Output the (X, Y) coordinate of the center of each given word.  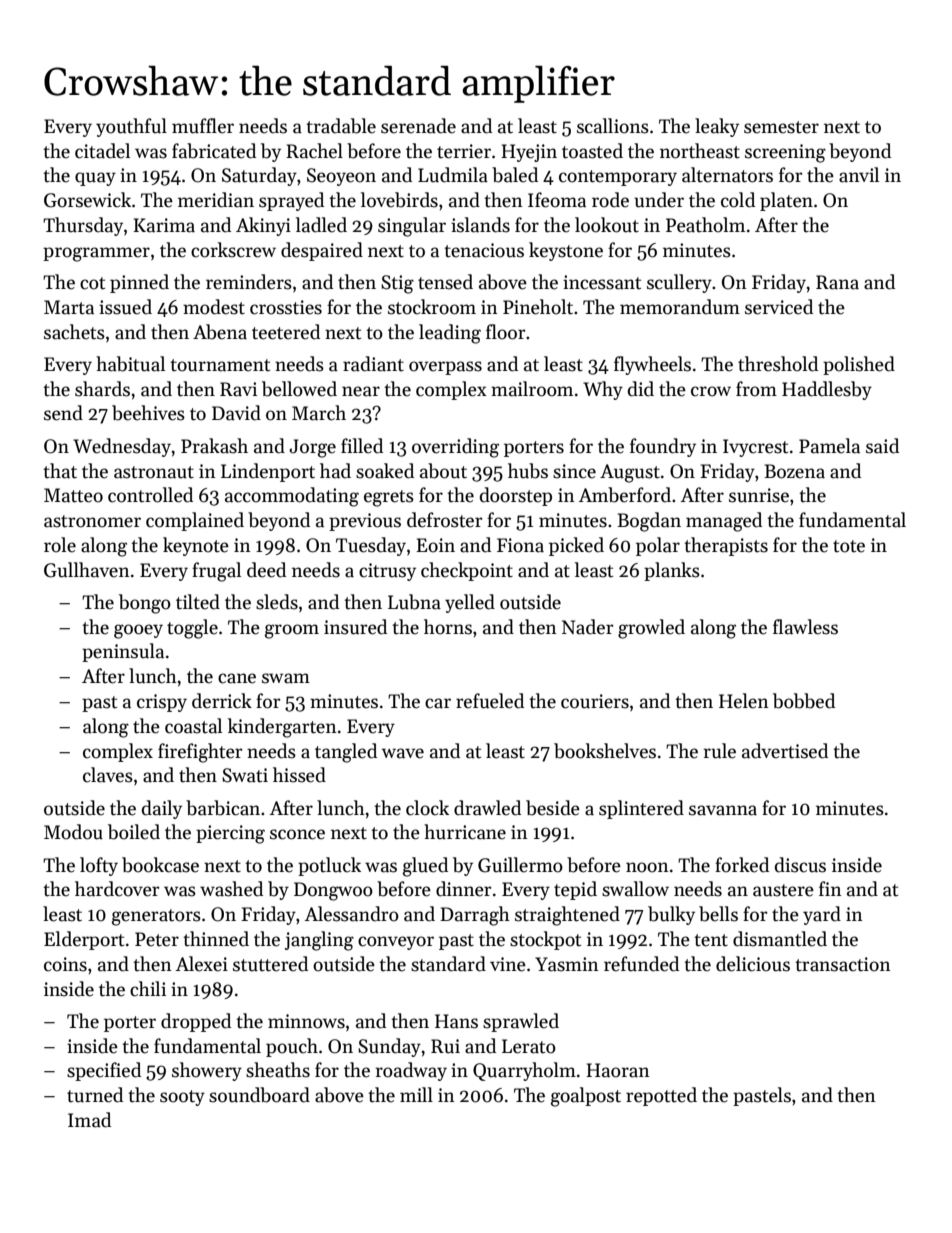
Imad (89, 1120)
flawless (805, 627)
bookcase (160, 865)
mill (416, 1094)
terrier (464, 151)
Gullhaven (87, 570)
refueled (490, 701)
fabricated (214, 151)
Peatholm (705, 225)
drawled (487, 808)
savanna (723, 810)
